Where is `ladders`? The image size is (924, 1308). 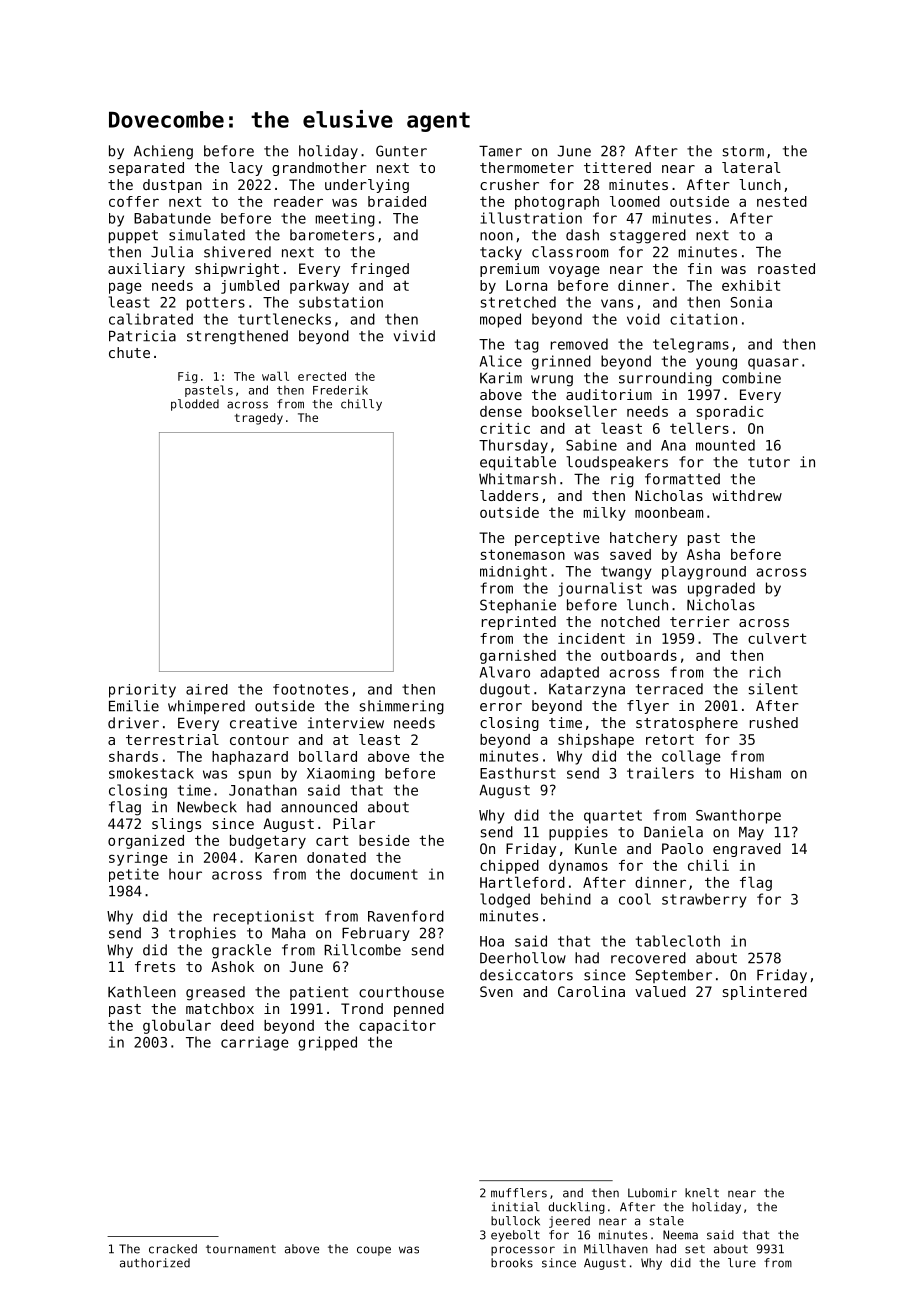
ladders is located at coordinates (509, 495).
